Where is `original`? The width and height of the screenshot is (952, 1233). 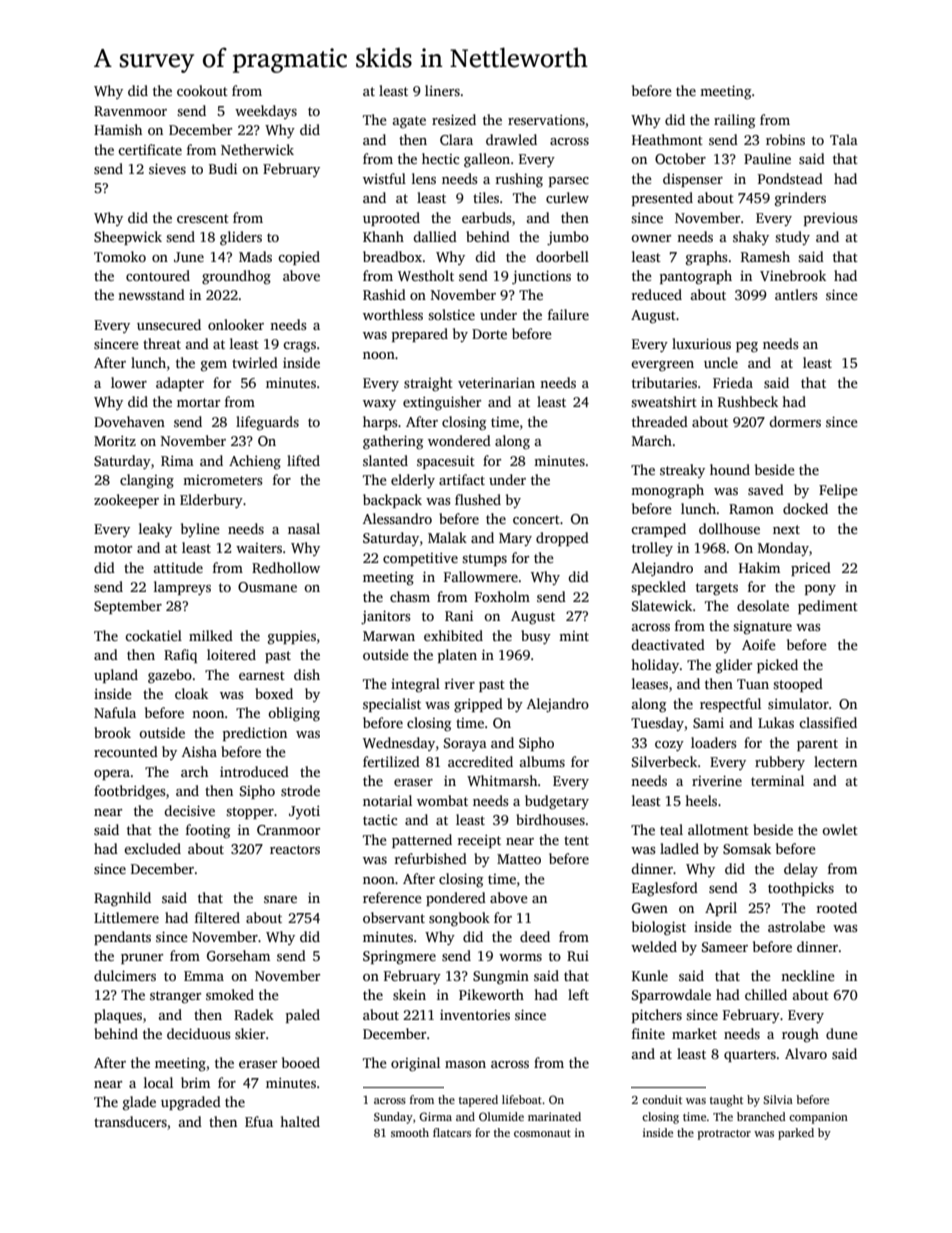 original is located at coordinates (415, 1064).
